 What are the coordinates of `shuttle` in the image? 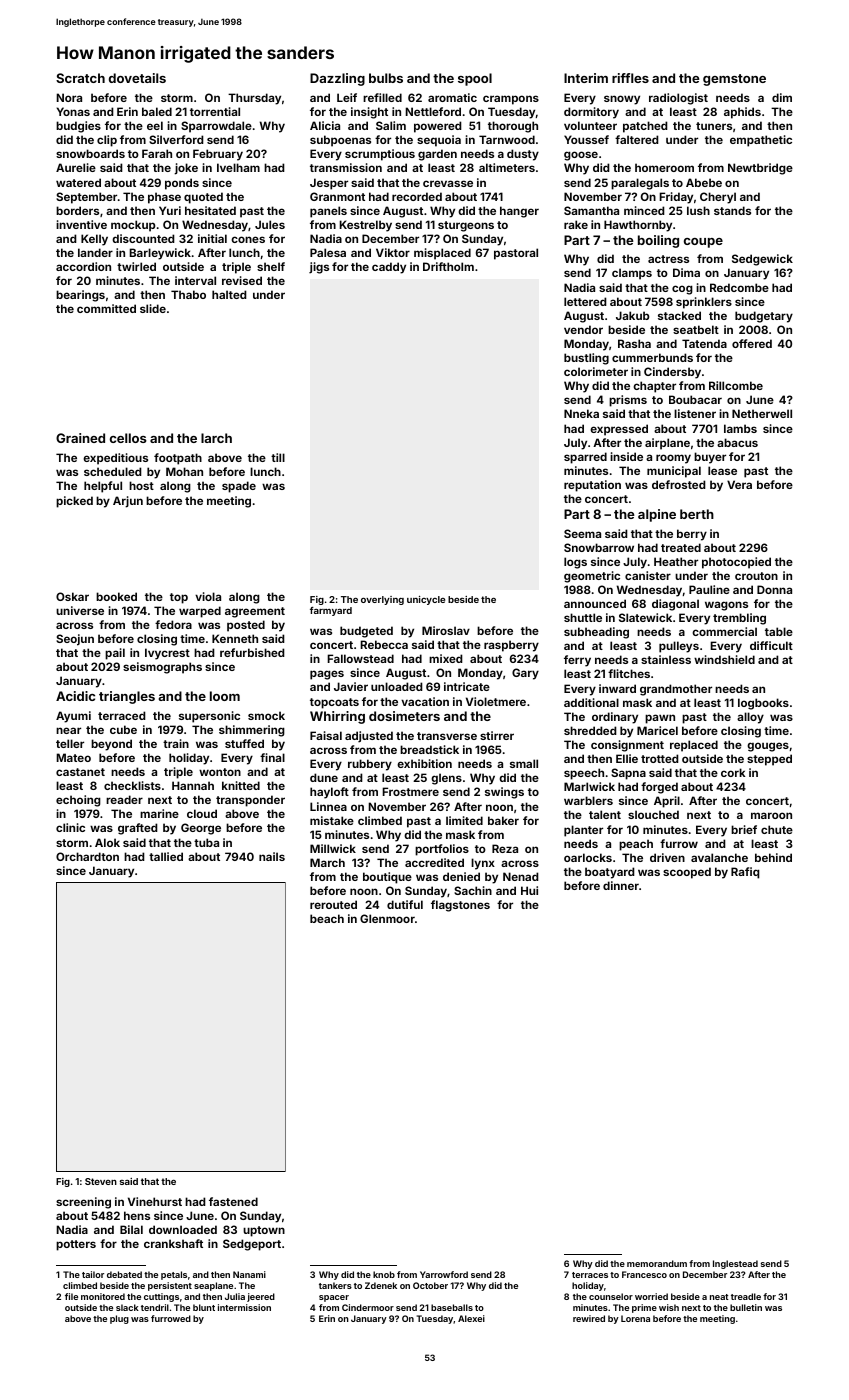 It's located at (583, 617).
